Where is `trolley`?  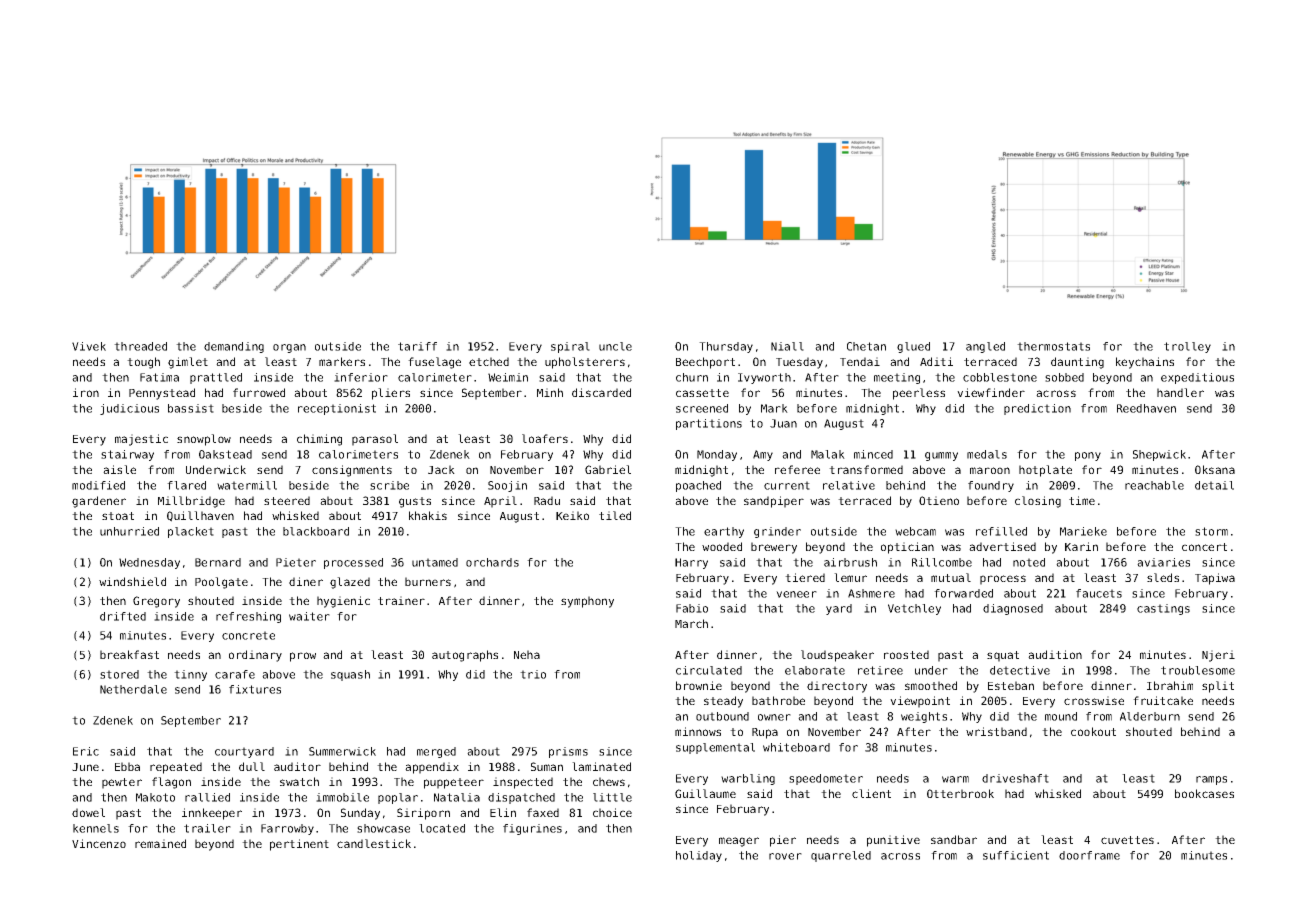
trolley is located at coordinates (1187, 347).
